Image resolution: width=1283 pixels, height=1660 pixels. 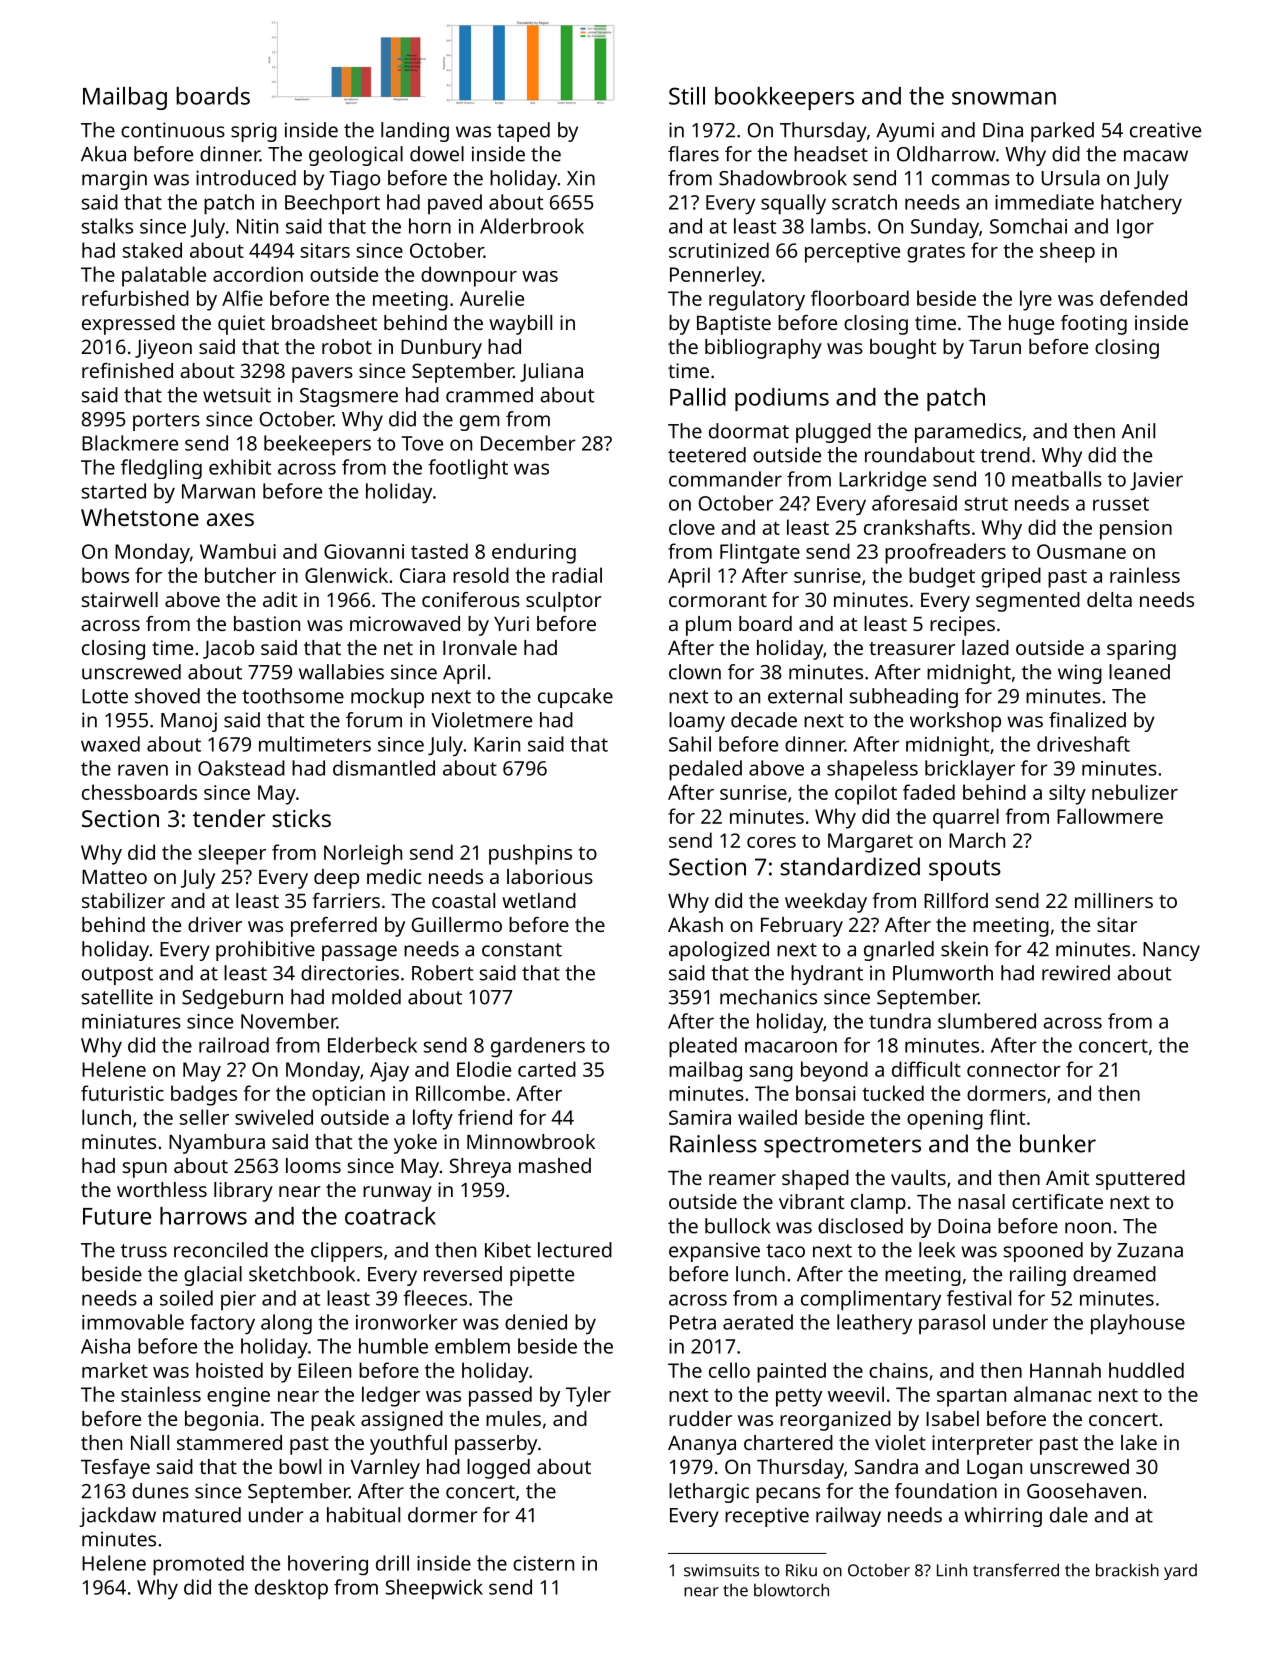 What do you see at coordinates (1165, 130) in the screenshot?
I see `creative` at bounding box center [1165, 130].
